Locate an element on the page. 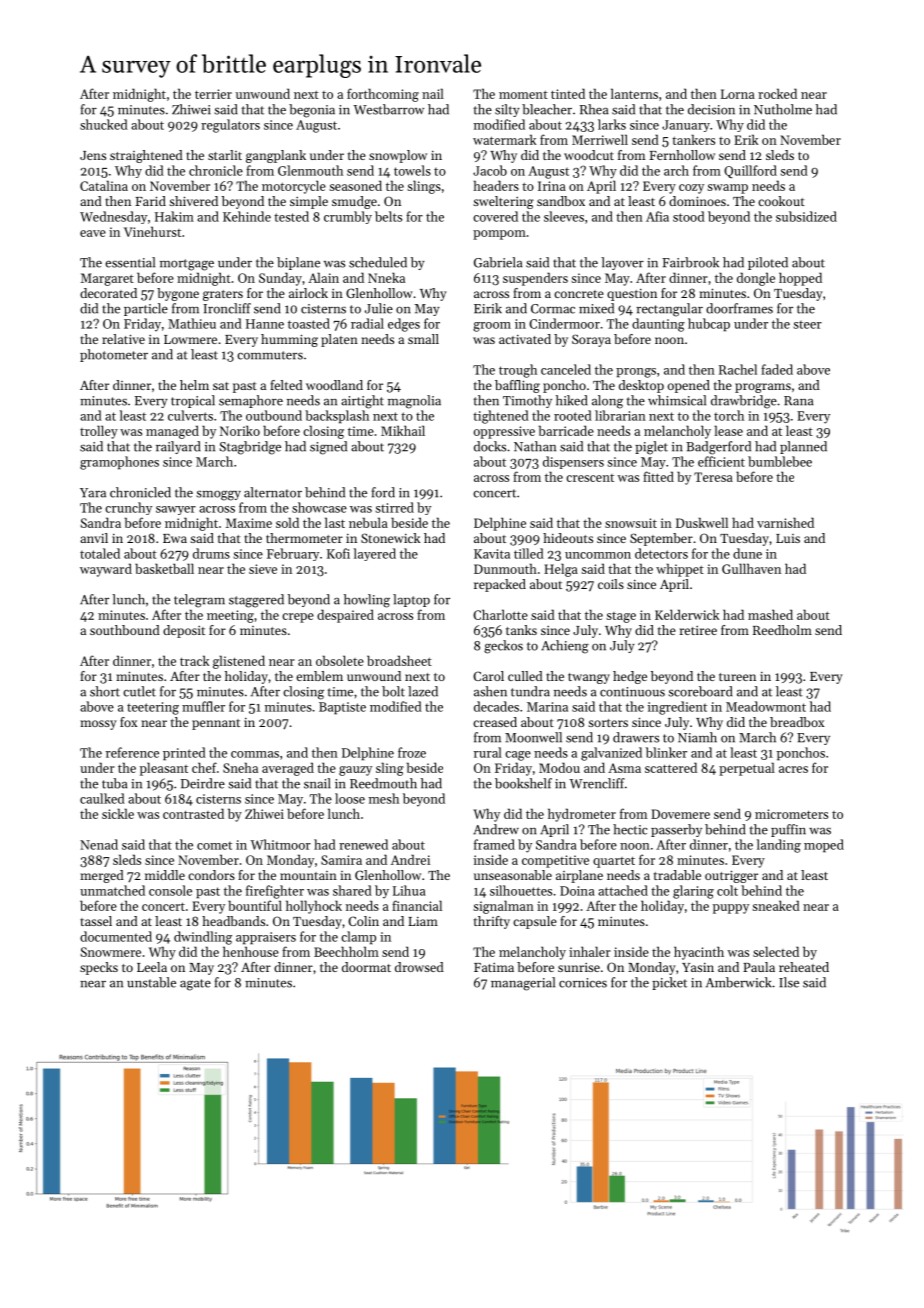  dwindling is located at coordinates (203, 938).
